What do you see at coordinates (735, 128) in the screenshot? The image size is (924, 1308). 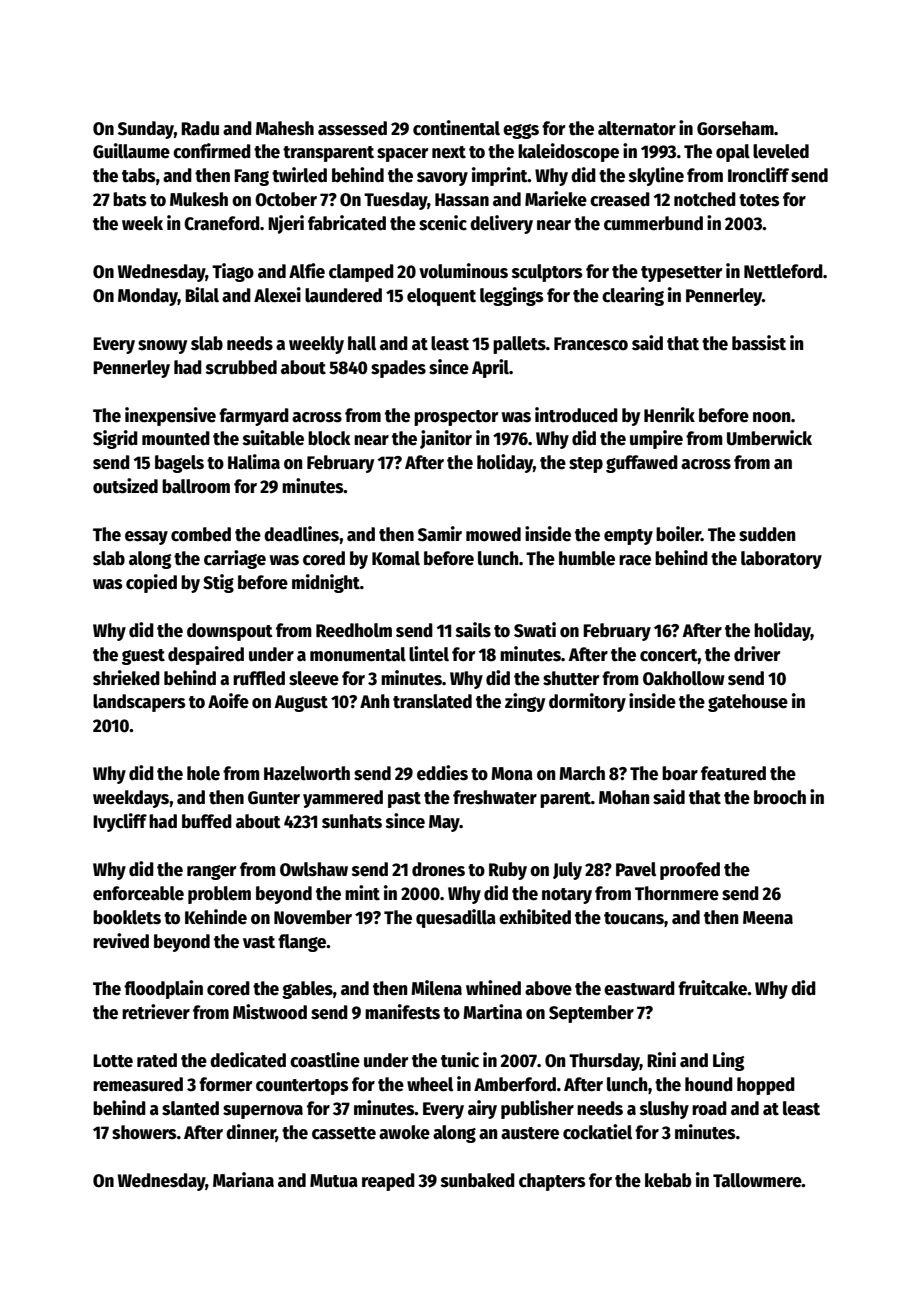 I see `Gorseham` at bounding box center [735, 128].
